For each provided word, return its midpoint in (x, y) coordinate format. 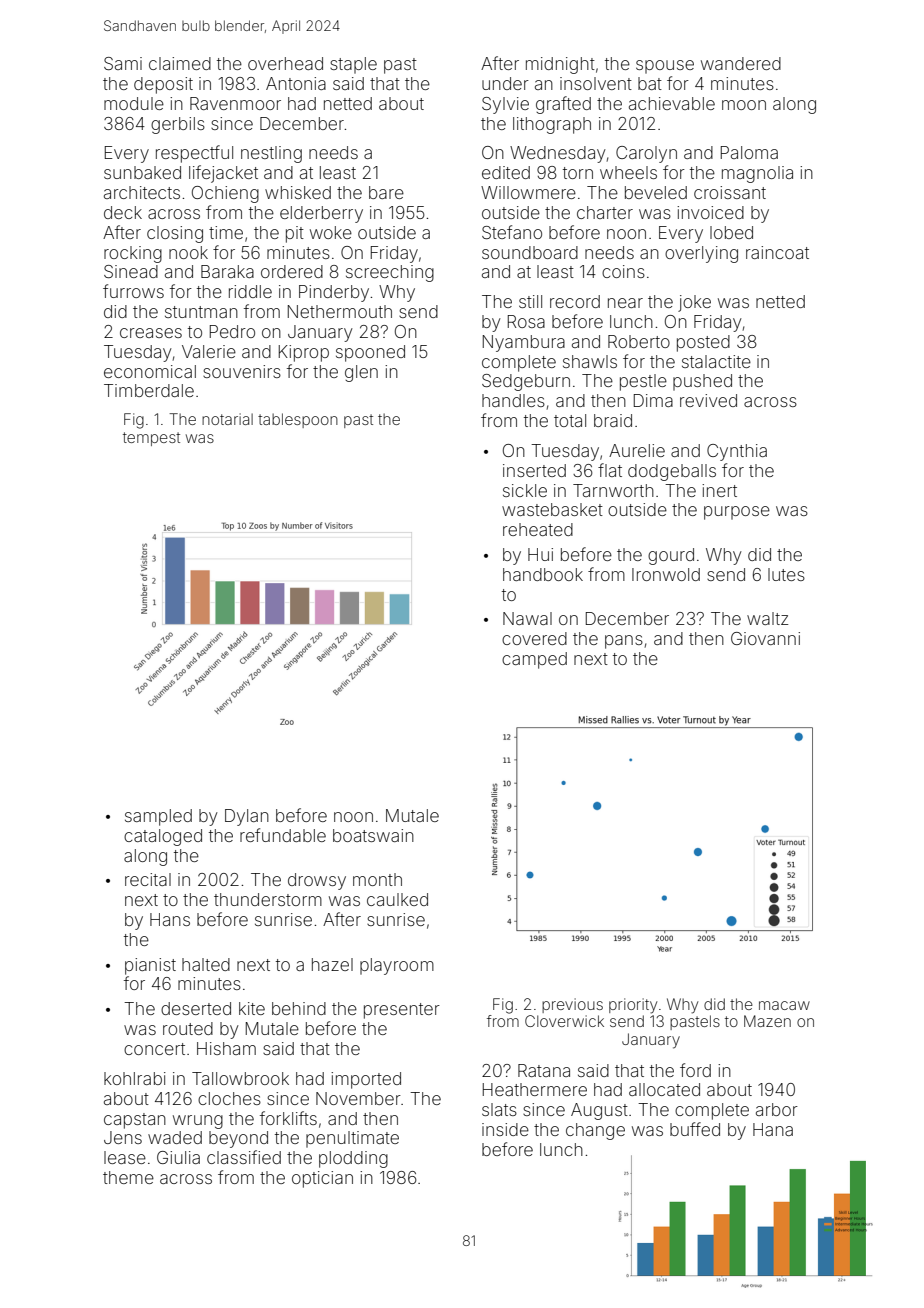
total (570, 420)
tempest (151, 439)
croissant (730, 192)
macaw (784, 1005)
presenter (402, 1011)
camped (534, 660)
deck (123, 212)
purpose (737, 513)
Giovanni (765, 638)
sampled (158, 817)
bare (386, 192)
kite (252, 1008)
